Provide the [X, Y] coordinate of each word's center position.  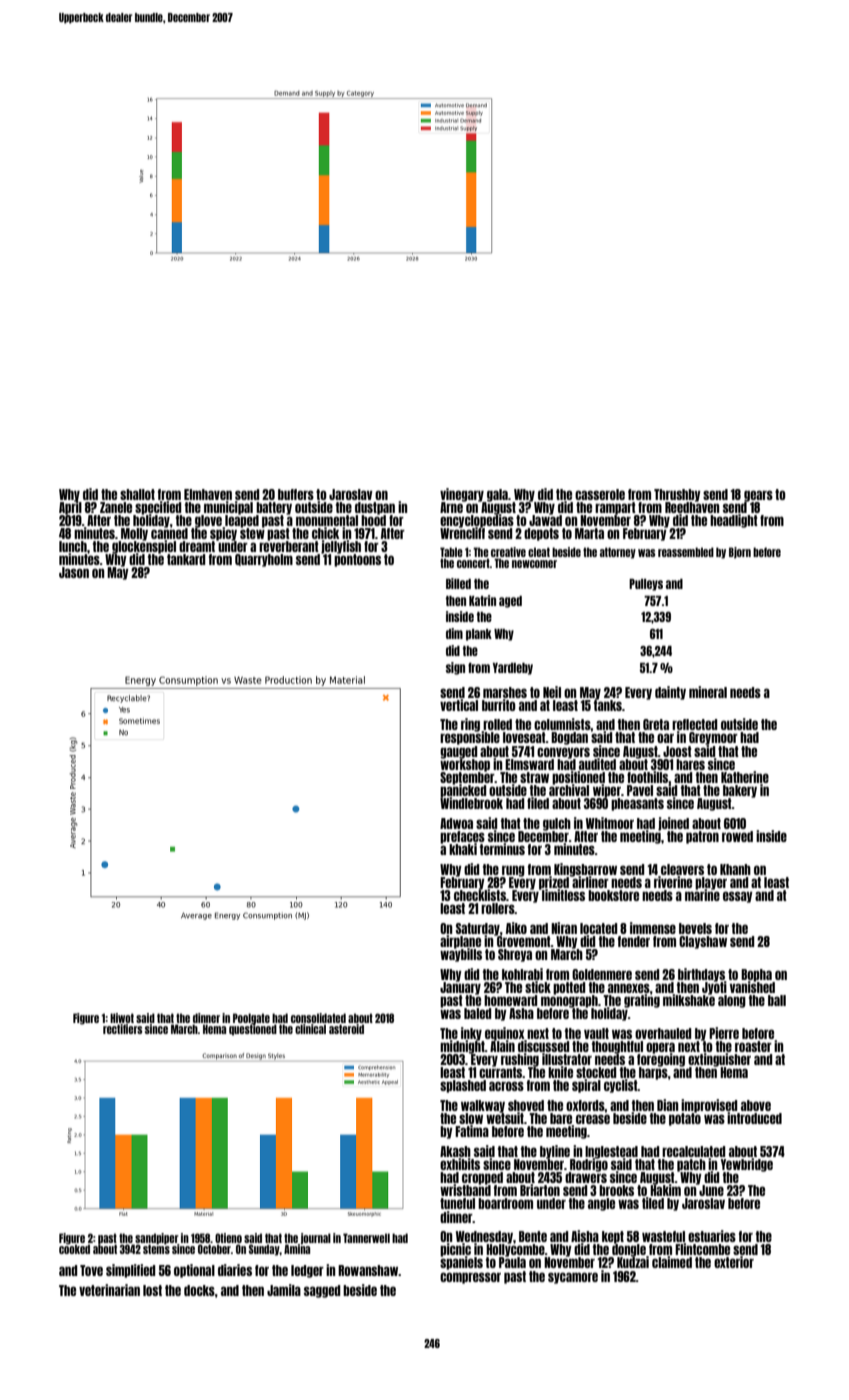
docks [199, 1290]
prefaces [462, 837]
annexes [629, 988]
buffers [296, 494]
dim [454, 633]
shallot [137, 494]
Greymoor [713, 738]
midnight [462, 1047]
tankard [186, 559]
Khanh [735, 869]
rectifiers [122, 1029]
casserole [600, 494]
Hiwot [122, 1018]
